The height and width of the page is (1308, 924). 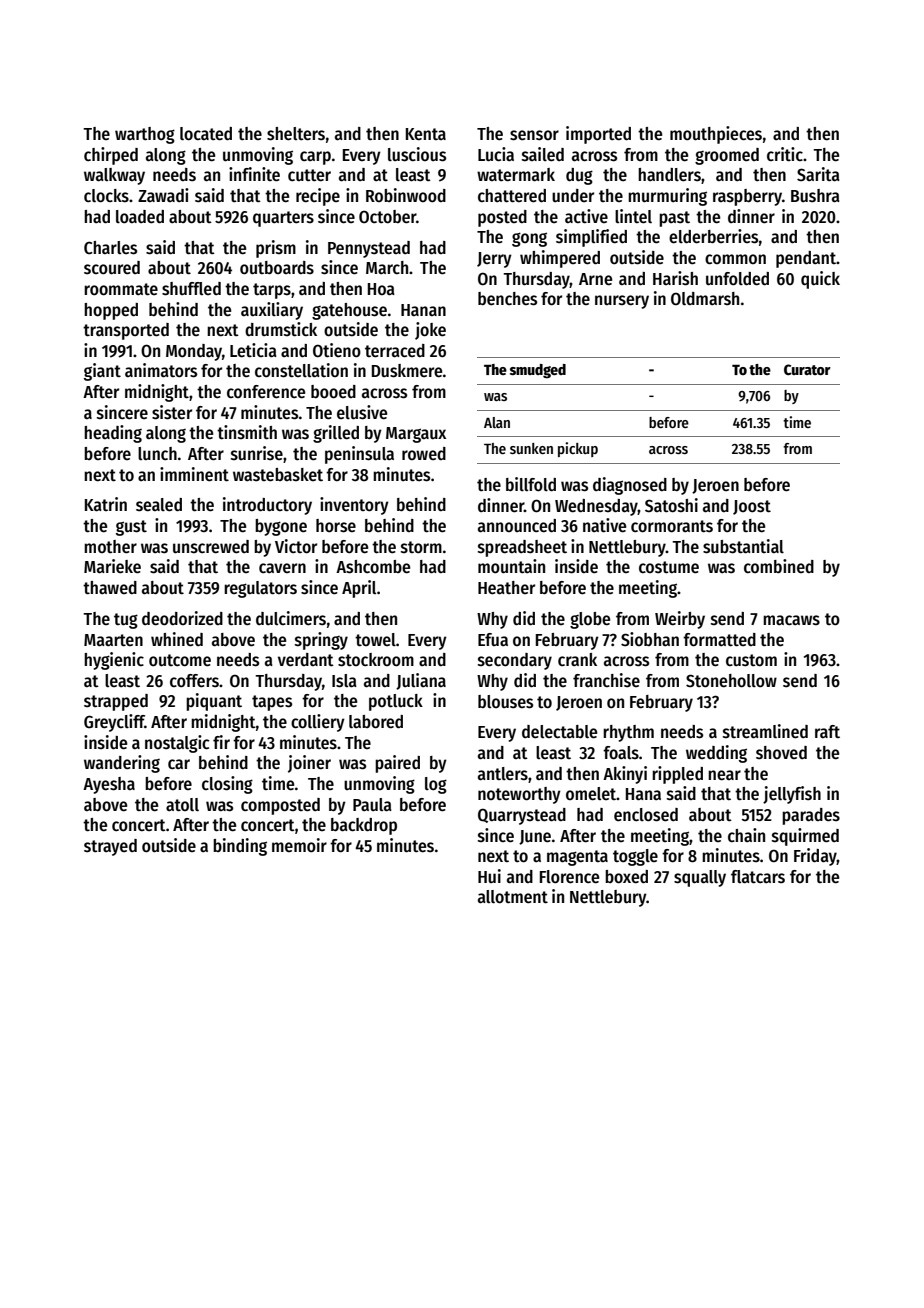 I want to click on imminent, so click(x=194, y=474).
